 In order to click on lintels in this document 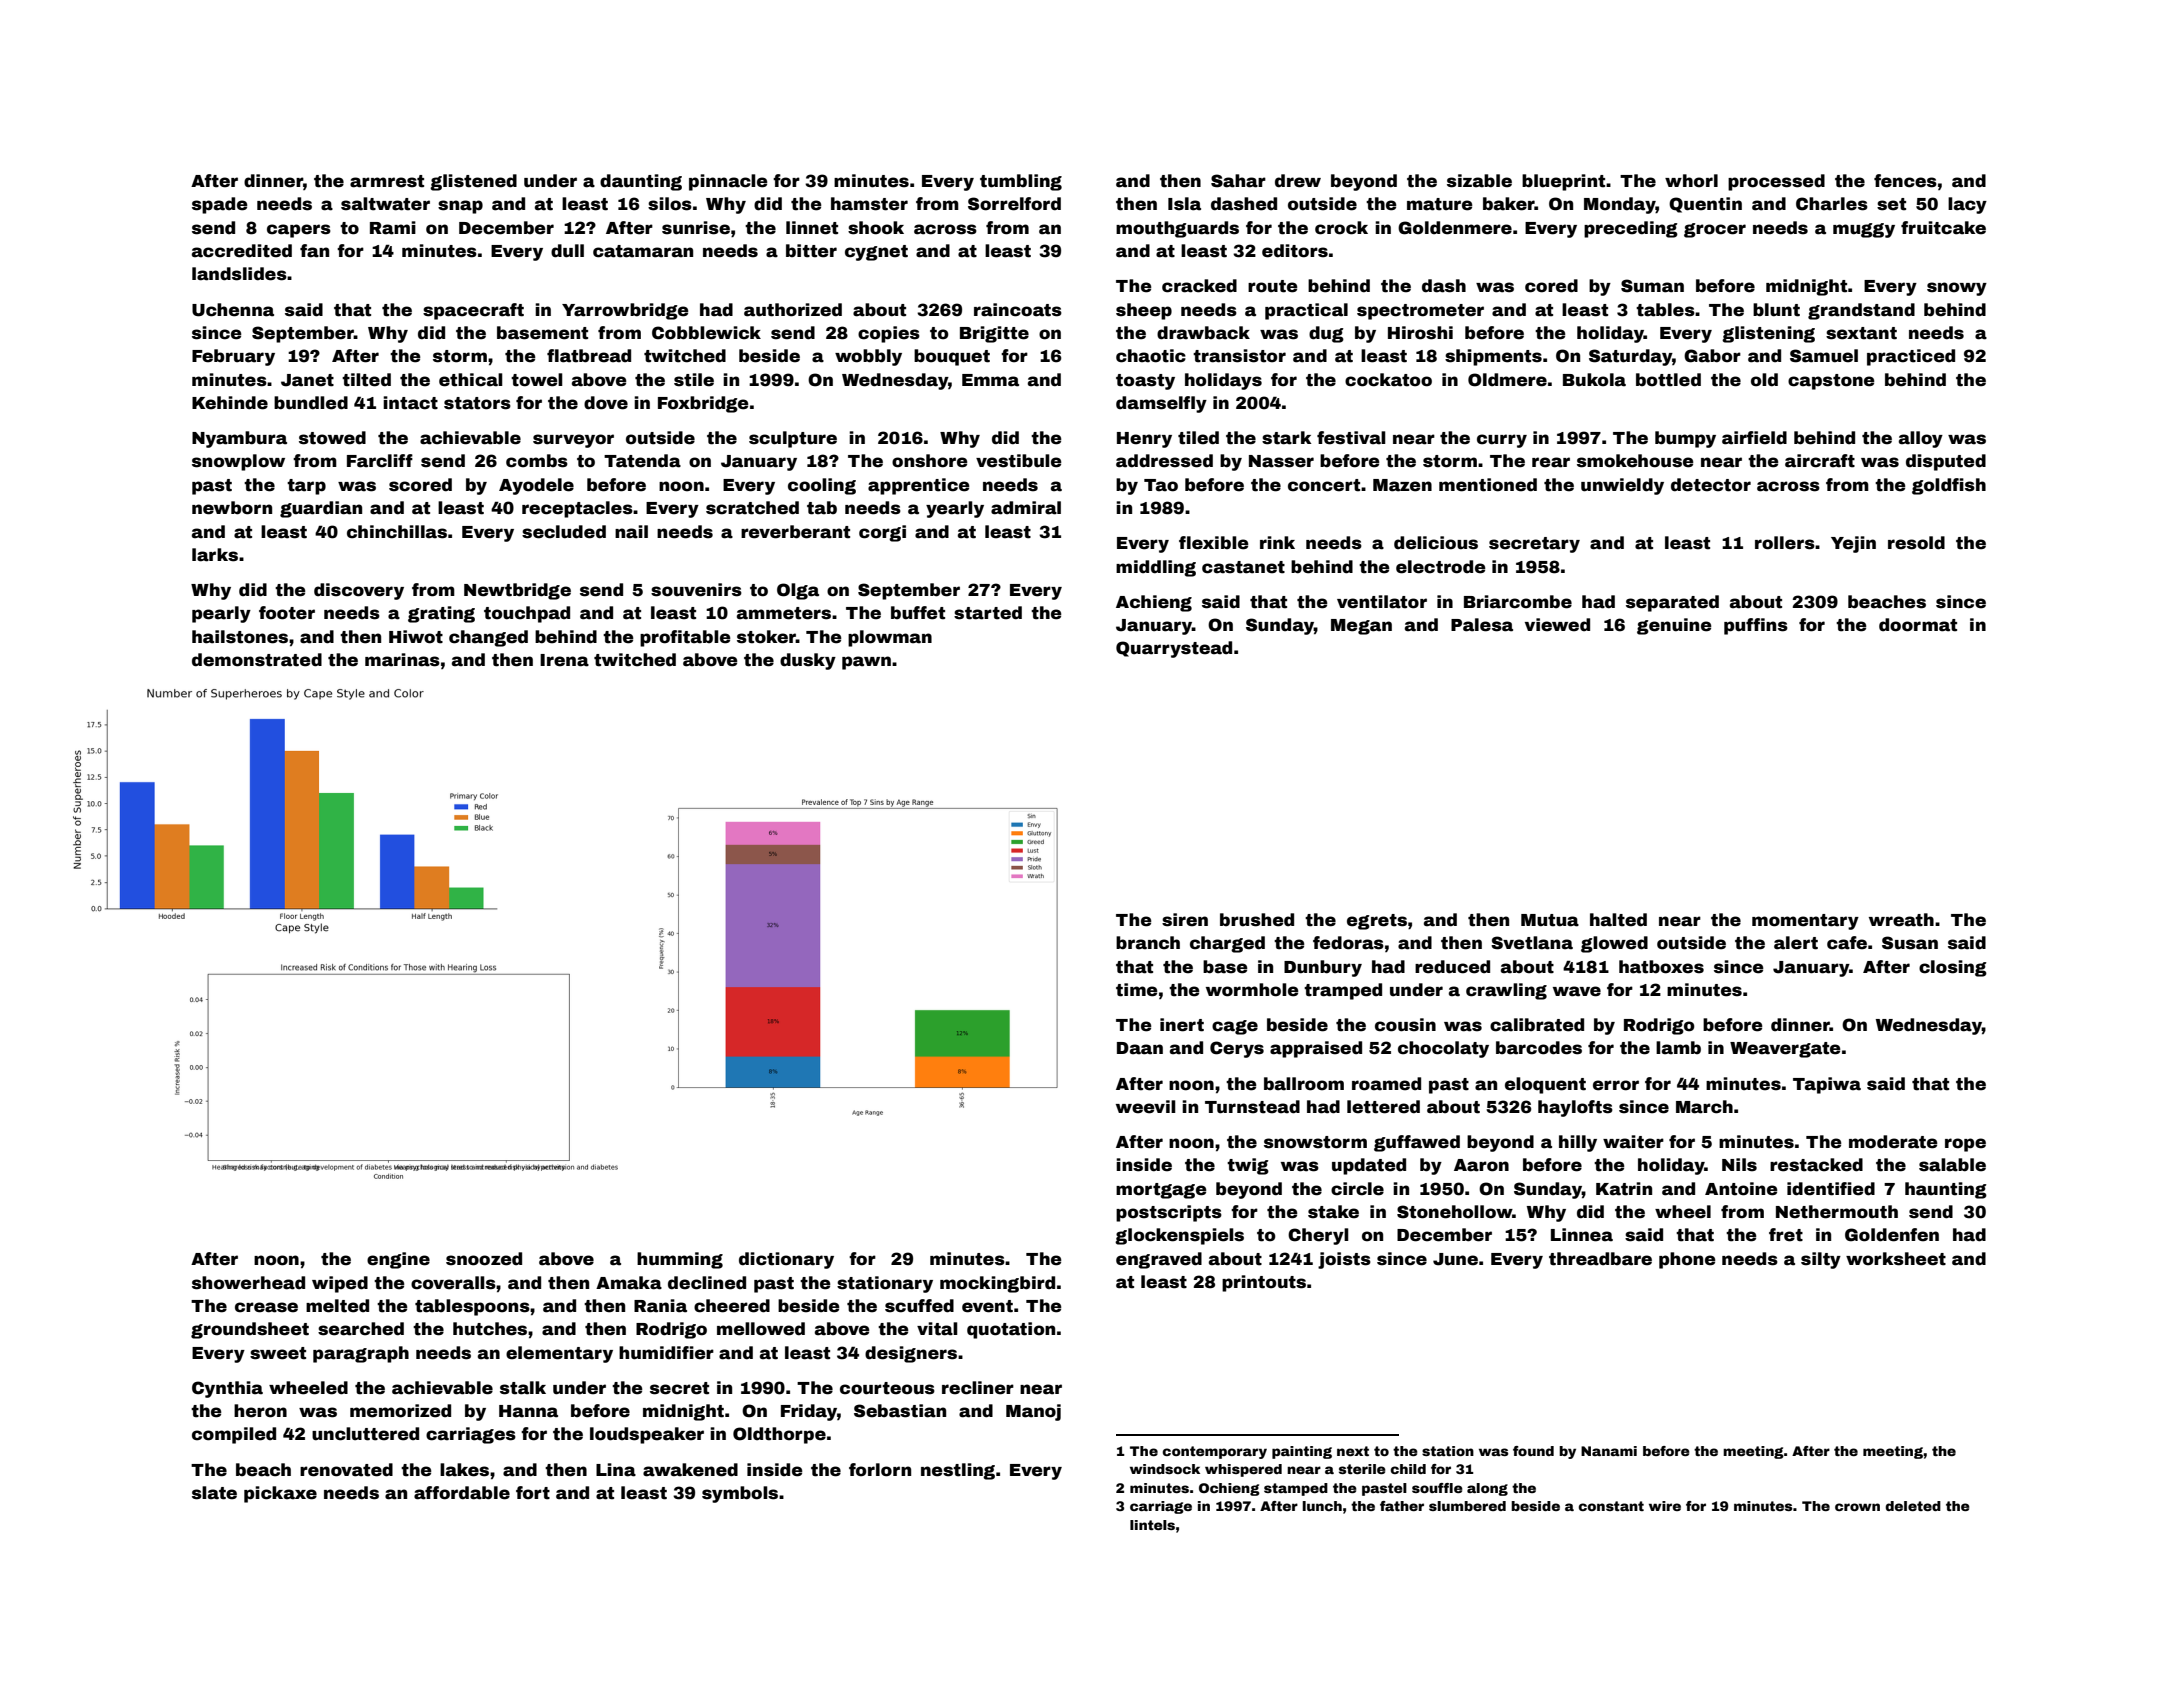, I will do `click(1152, 1525)`.
